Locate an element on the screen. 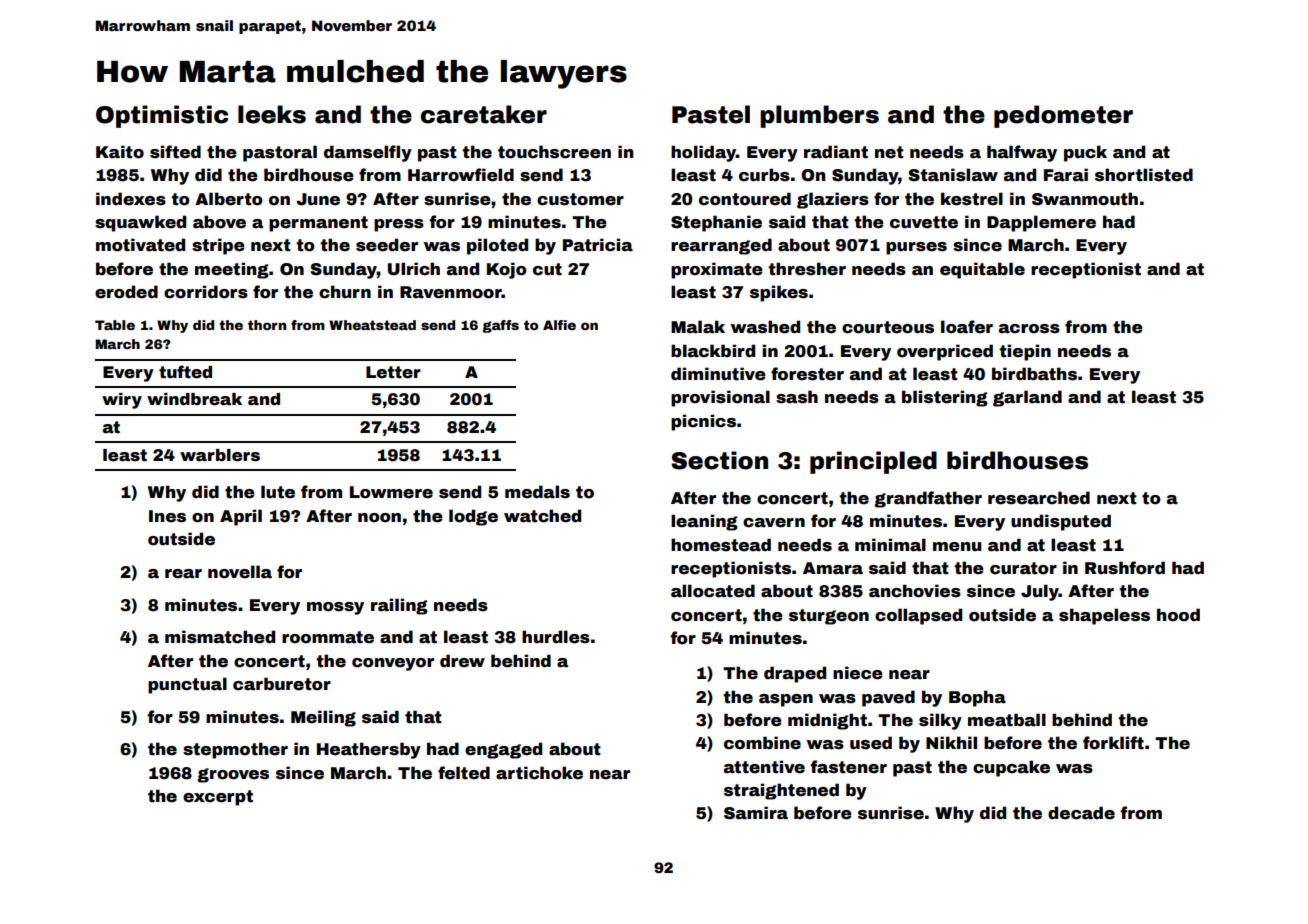  halfway is located at coordinates (1022, 153).
